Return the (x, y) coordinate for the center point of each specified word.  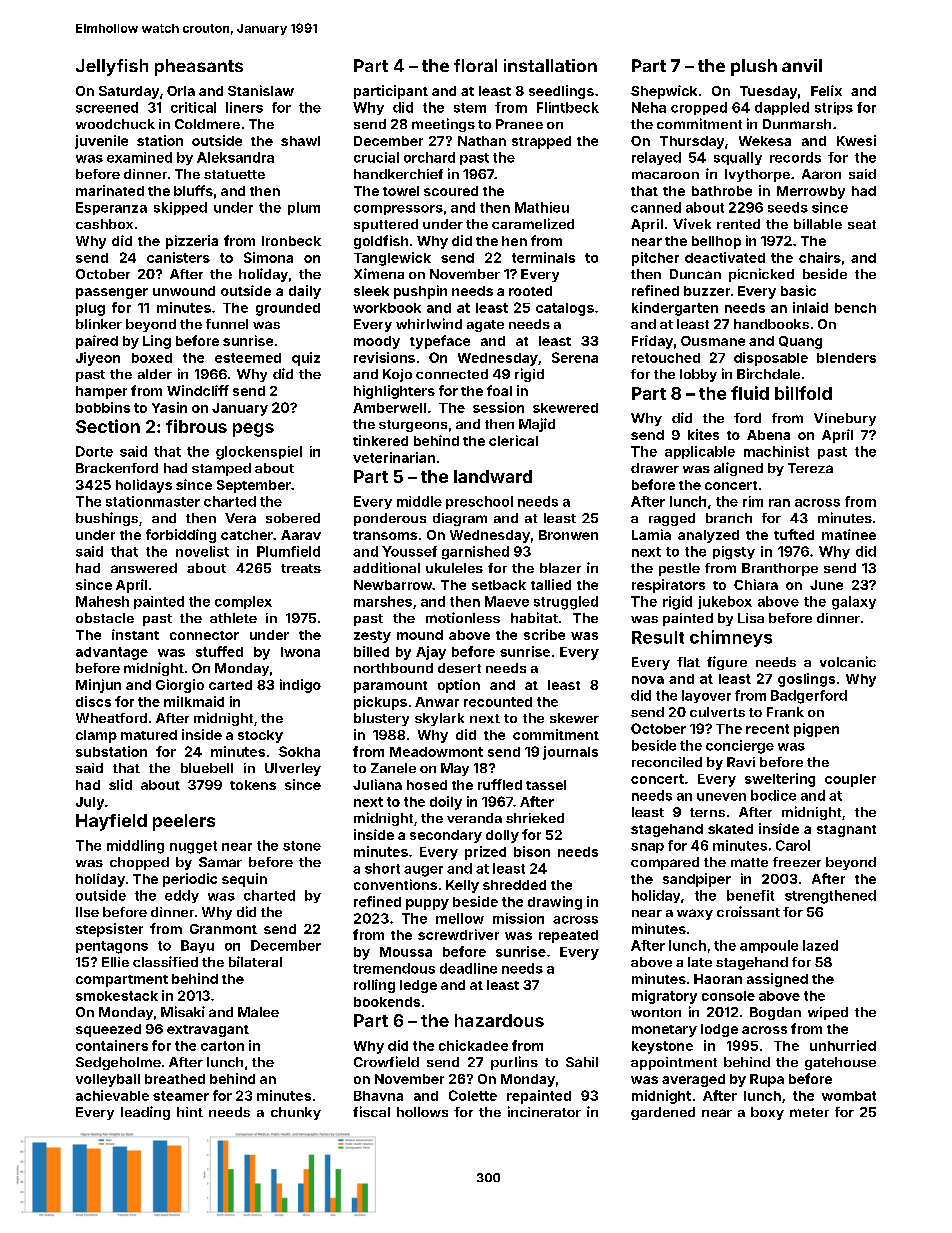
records (795, 157)
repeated (568, 936)
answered (144, 568)
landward (493, 476)
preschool (479, 502)
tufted (794, 534)
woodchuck (115, 124)
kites (703, 434)
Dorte (94, 451)
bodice (773, 795)
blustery (381, 719)
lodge (719, 1030)
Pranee (519, 124)
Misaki (183, 1011)
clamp (96, 736)
